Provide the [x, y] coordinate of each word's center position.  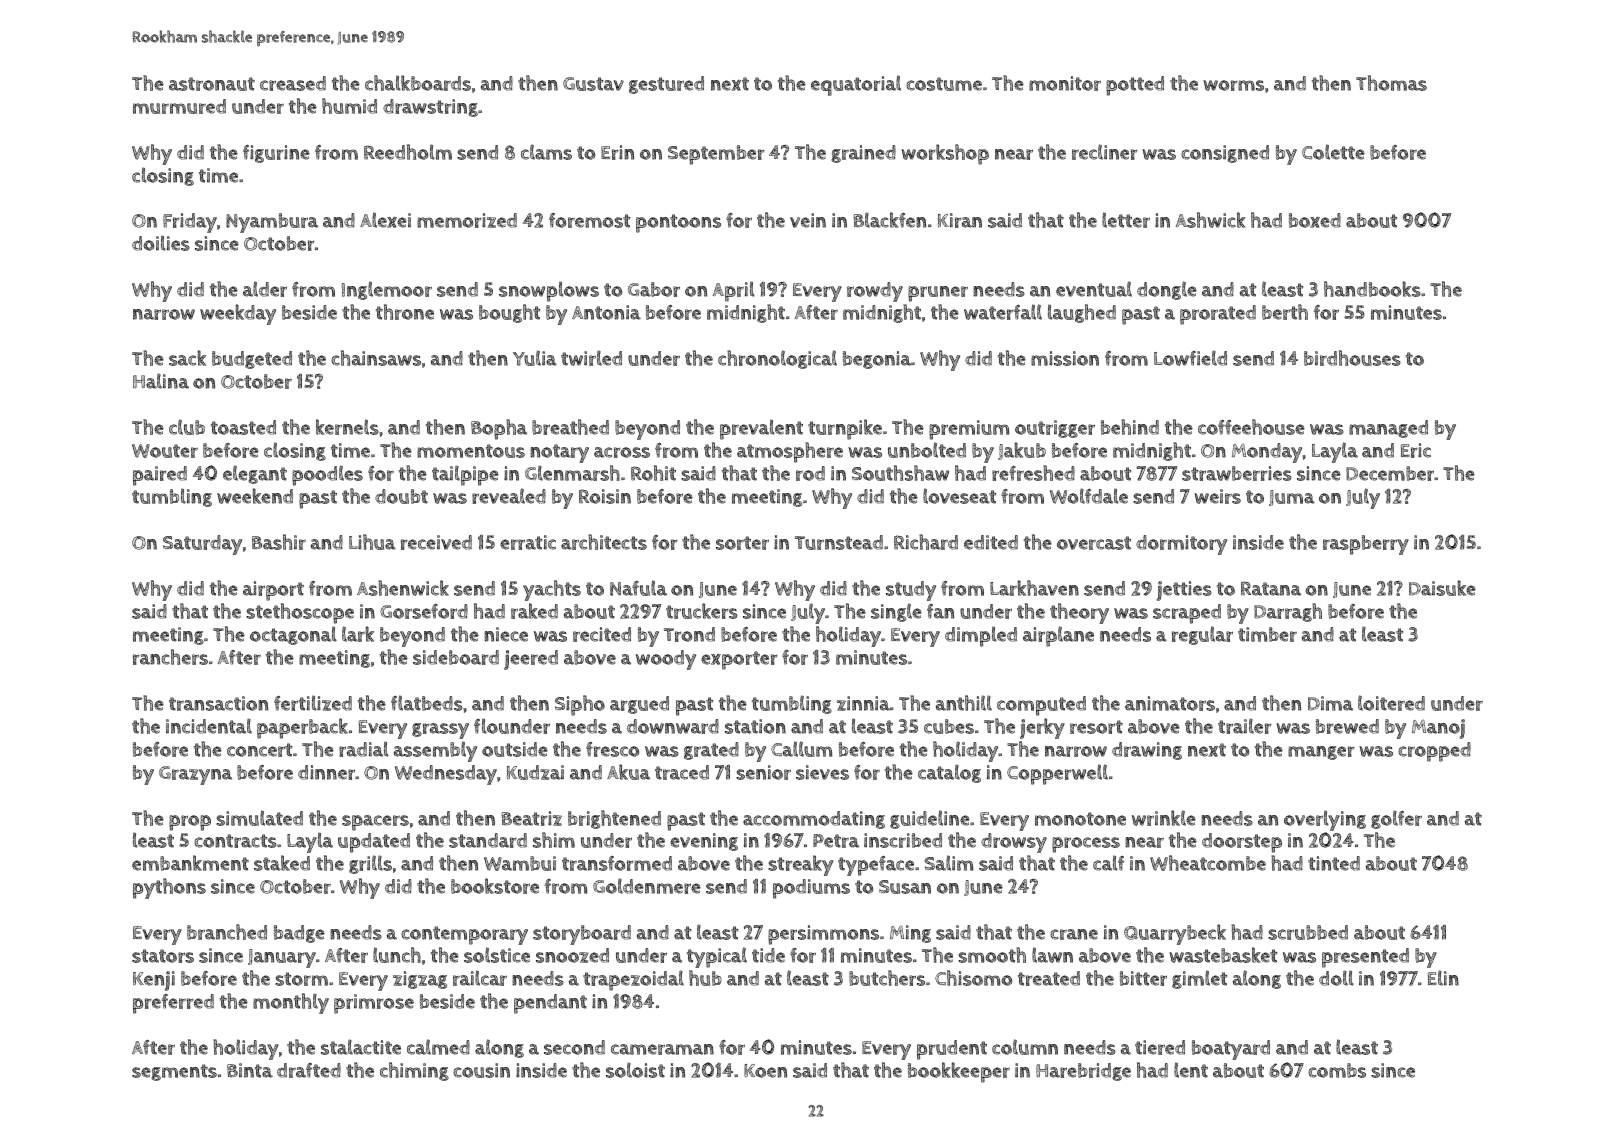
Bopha [499, 429]
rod [810, 473]
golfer [1396, 819]
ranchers [170, 657]
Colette [1333, 152]
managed [1388, 429]
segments [174, 1072]
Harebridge [1083, 1072]
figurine [276, 154]
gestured [666, 85]
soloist [635, 1070]
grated [711, 751]
